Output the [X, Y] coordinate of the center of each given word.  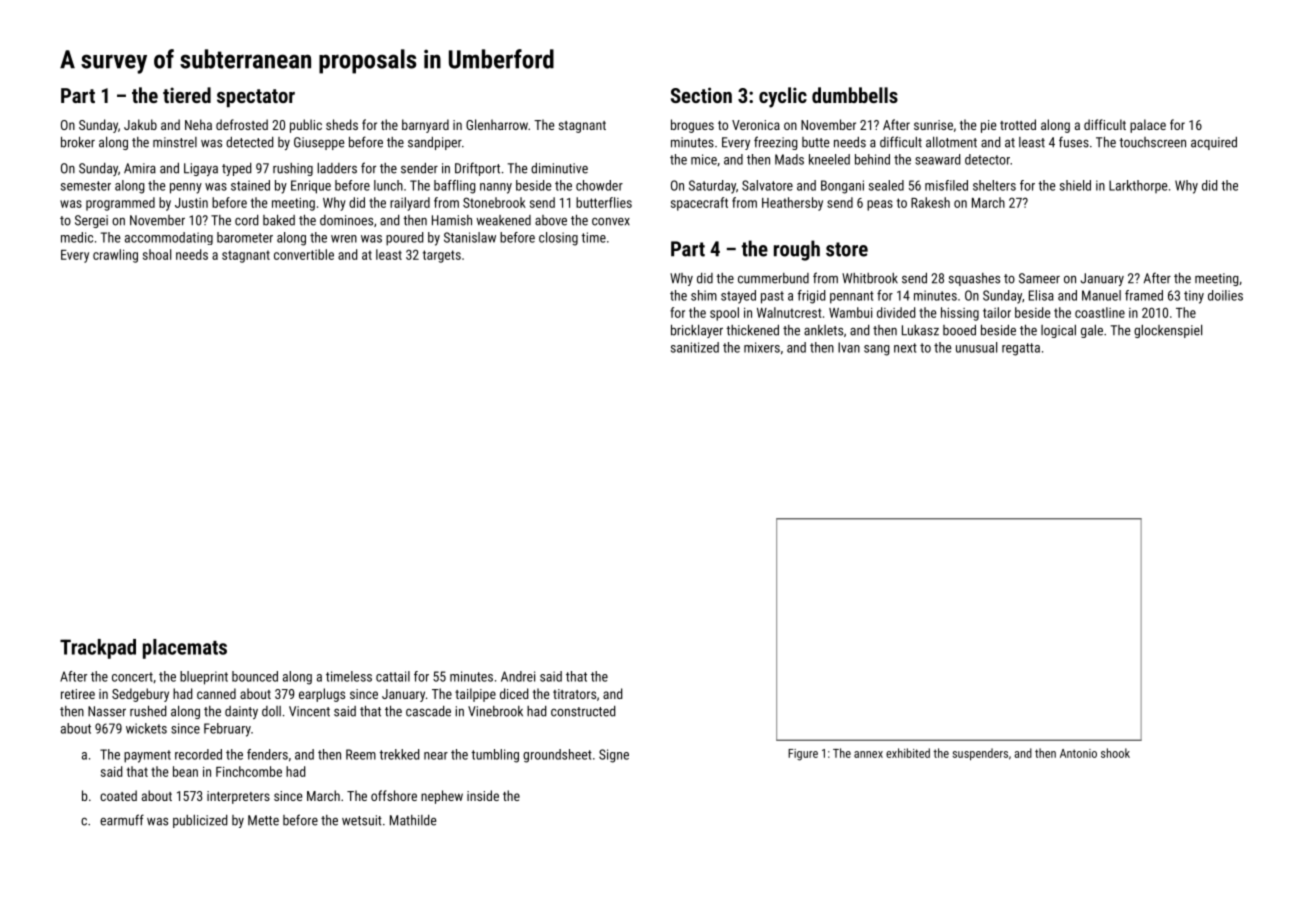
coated [118, 795]
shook [1115, 753]
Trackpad [98, 649]
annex [868, 754]
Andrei [518, 676]
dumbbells [855, 95]
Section [701, 95]
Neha [198, 124]
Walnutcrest [789, 312]
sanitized [695, 347]
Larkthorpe [1138, 186]
